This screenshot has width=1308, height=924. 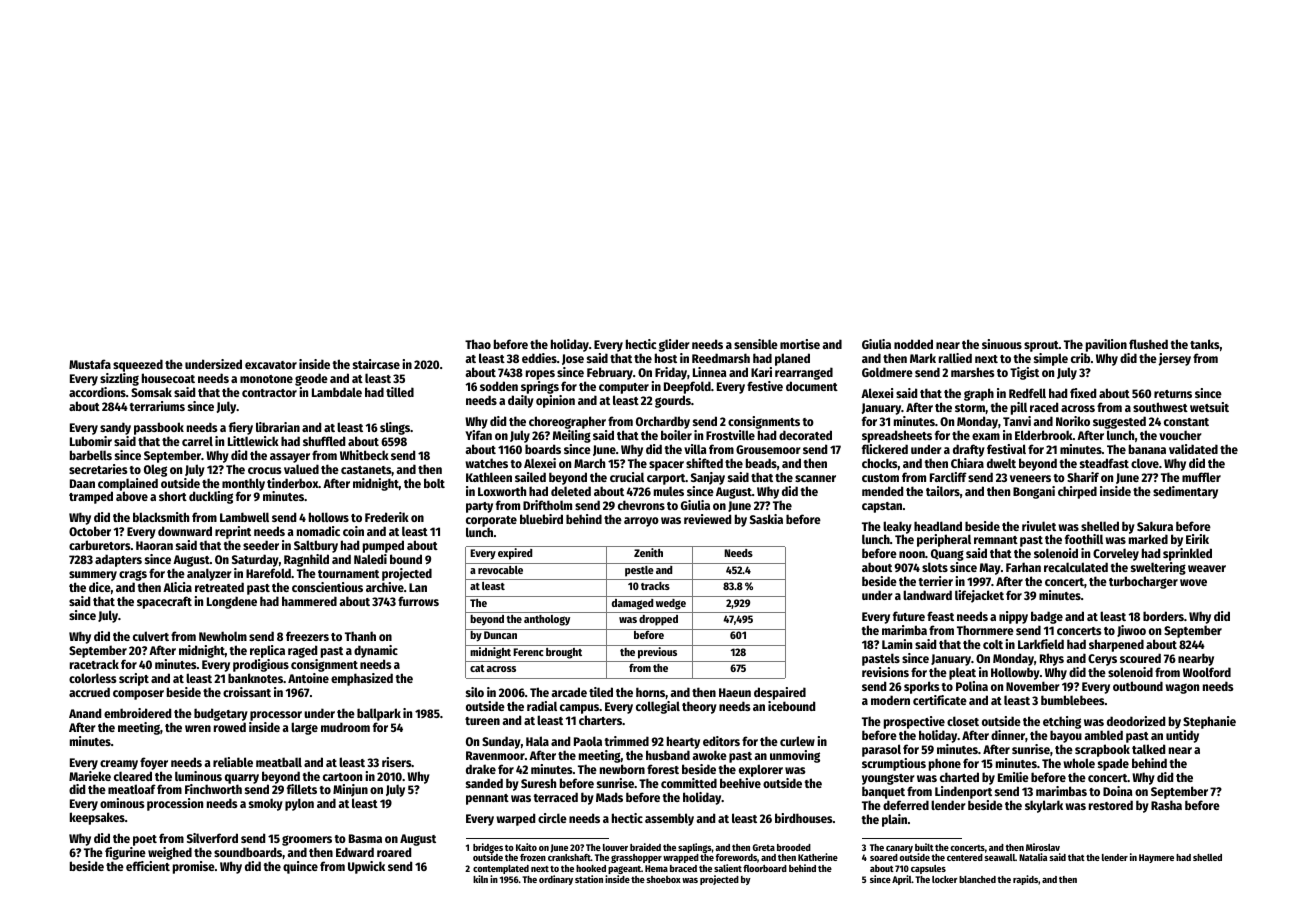 What do you see at coordinates (687, 387) in the screenshot?
I see `Deepfold` at bounding box center [687, 387].
